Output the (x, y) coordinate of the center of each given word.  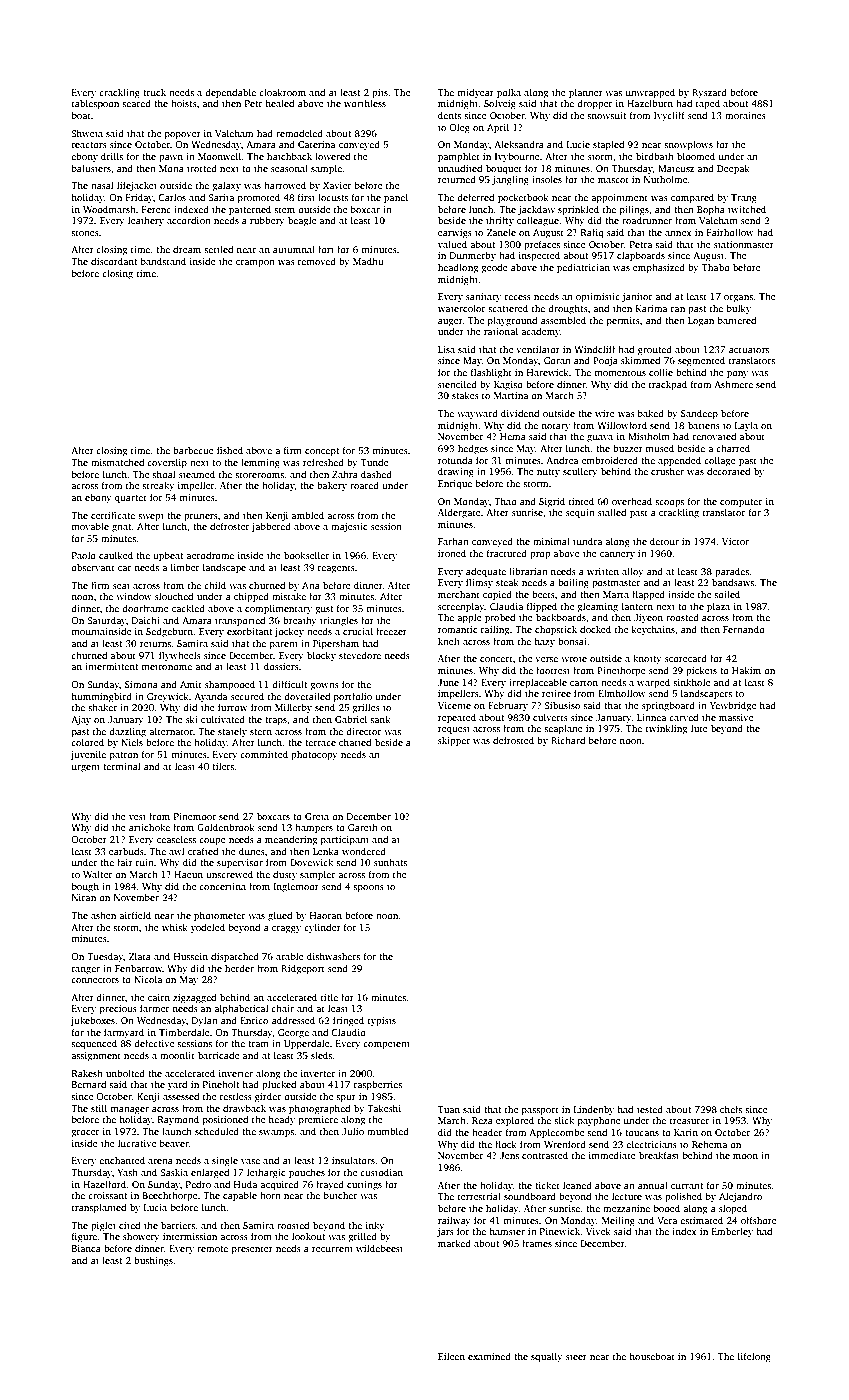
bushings (153, 1261)
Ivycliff (669, 116)
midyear (475, 93)
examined (489, 1356)
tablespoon (95, 104)
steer (576, 1357)
